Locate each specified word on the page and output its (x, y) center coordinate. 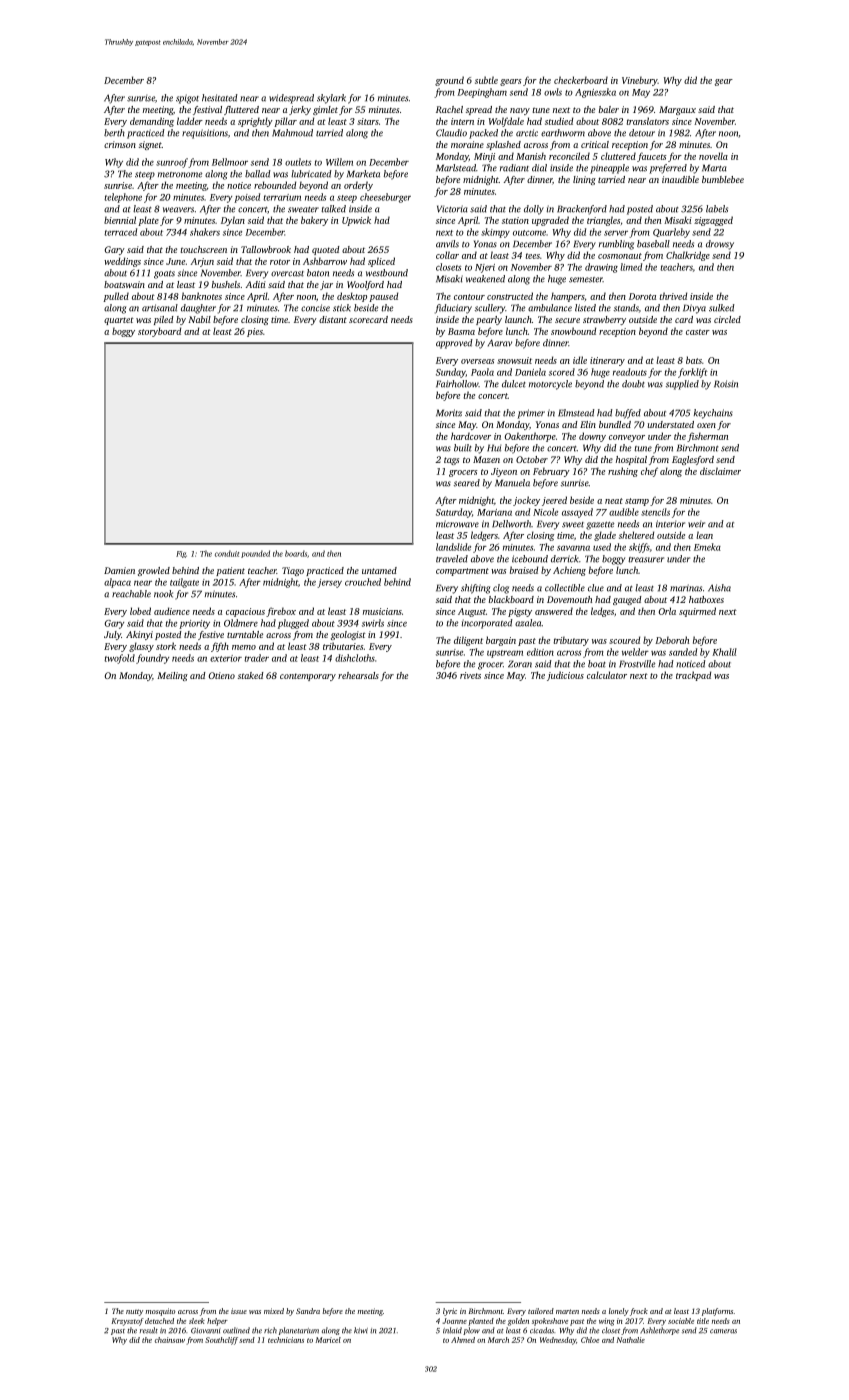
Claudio (451, 133)
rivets (470, 675)
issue (239, 1311)
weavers (178, 210)
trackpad (693, 676)
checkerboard (581, 80)
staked (251, 675)
